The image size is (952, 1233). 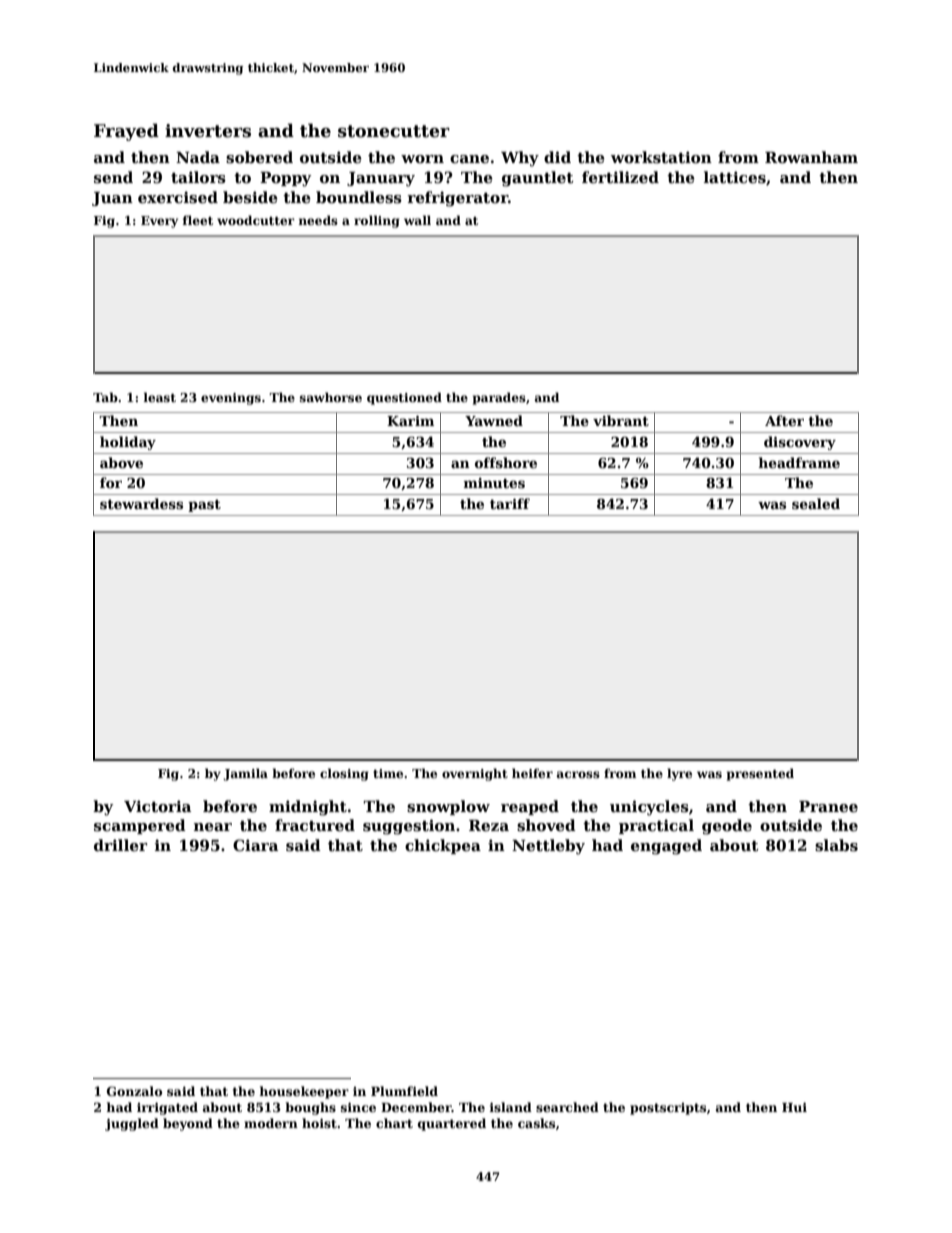 I want to click on fertilized, so click(x=620, y=177).
